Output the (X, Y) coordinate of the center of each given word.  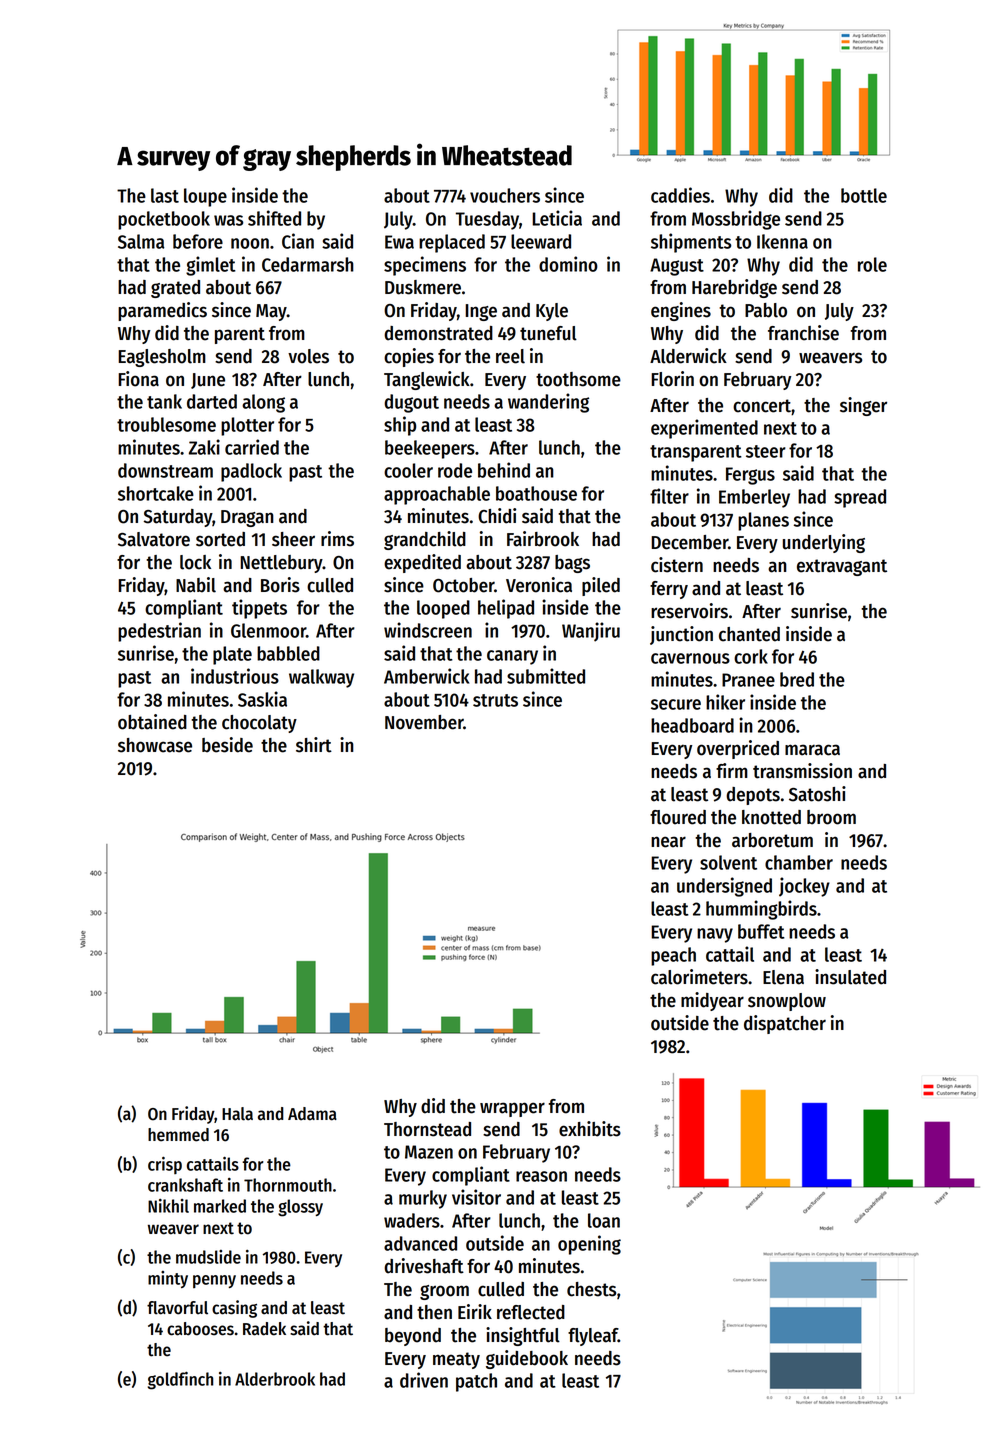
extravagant (842, 567)
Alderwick (688, 356)
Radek (264, 1329)
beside (227, 745)
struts (495, 700)
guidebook (527, 1359)
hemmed (178, 1135)
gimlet (211, 266)
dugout (411, 403)
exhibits (590, 1129)
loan (604, 1220)
